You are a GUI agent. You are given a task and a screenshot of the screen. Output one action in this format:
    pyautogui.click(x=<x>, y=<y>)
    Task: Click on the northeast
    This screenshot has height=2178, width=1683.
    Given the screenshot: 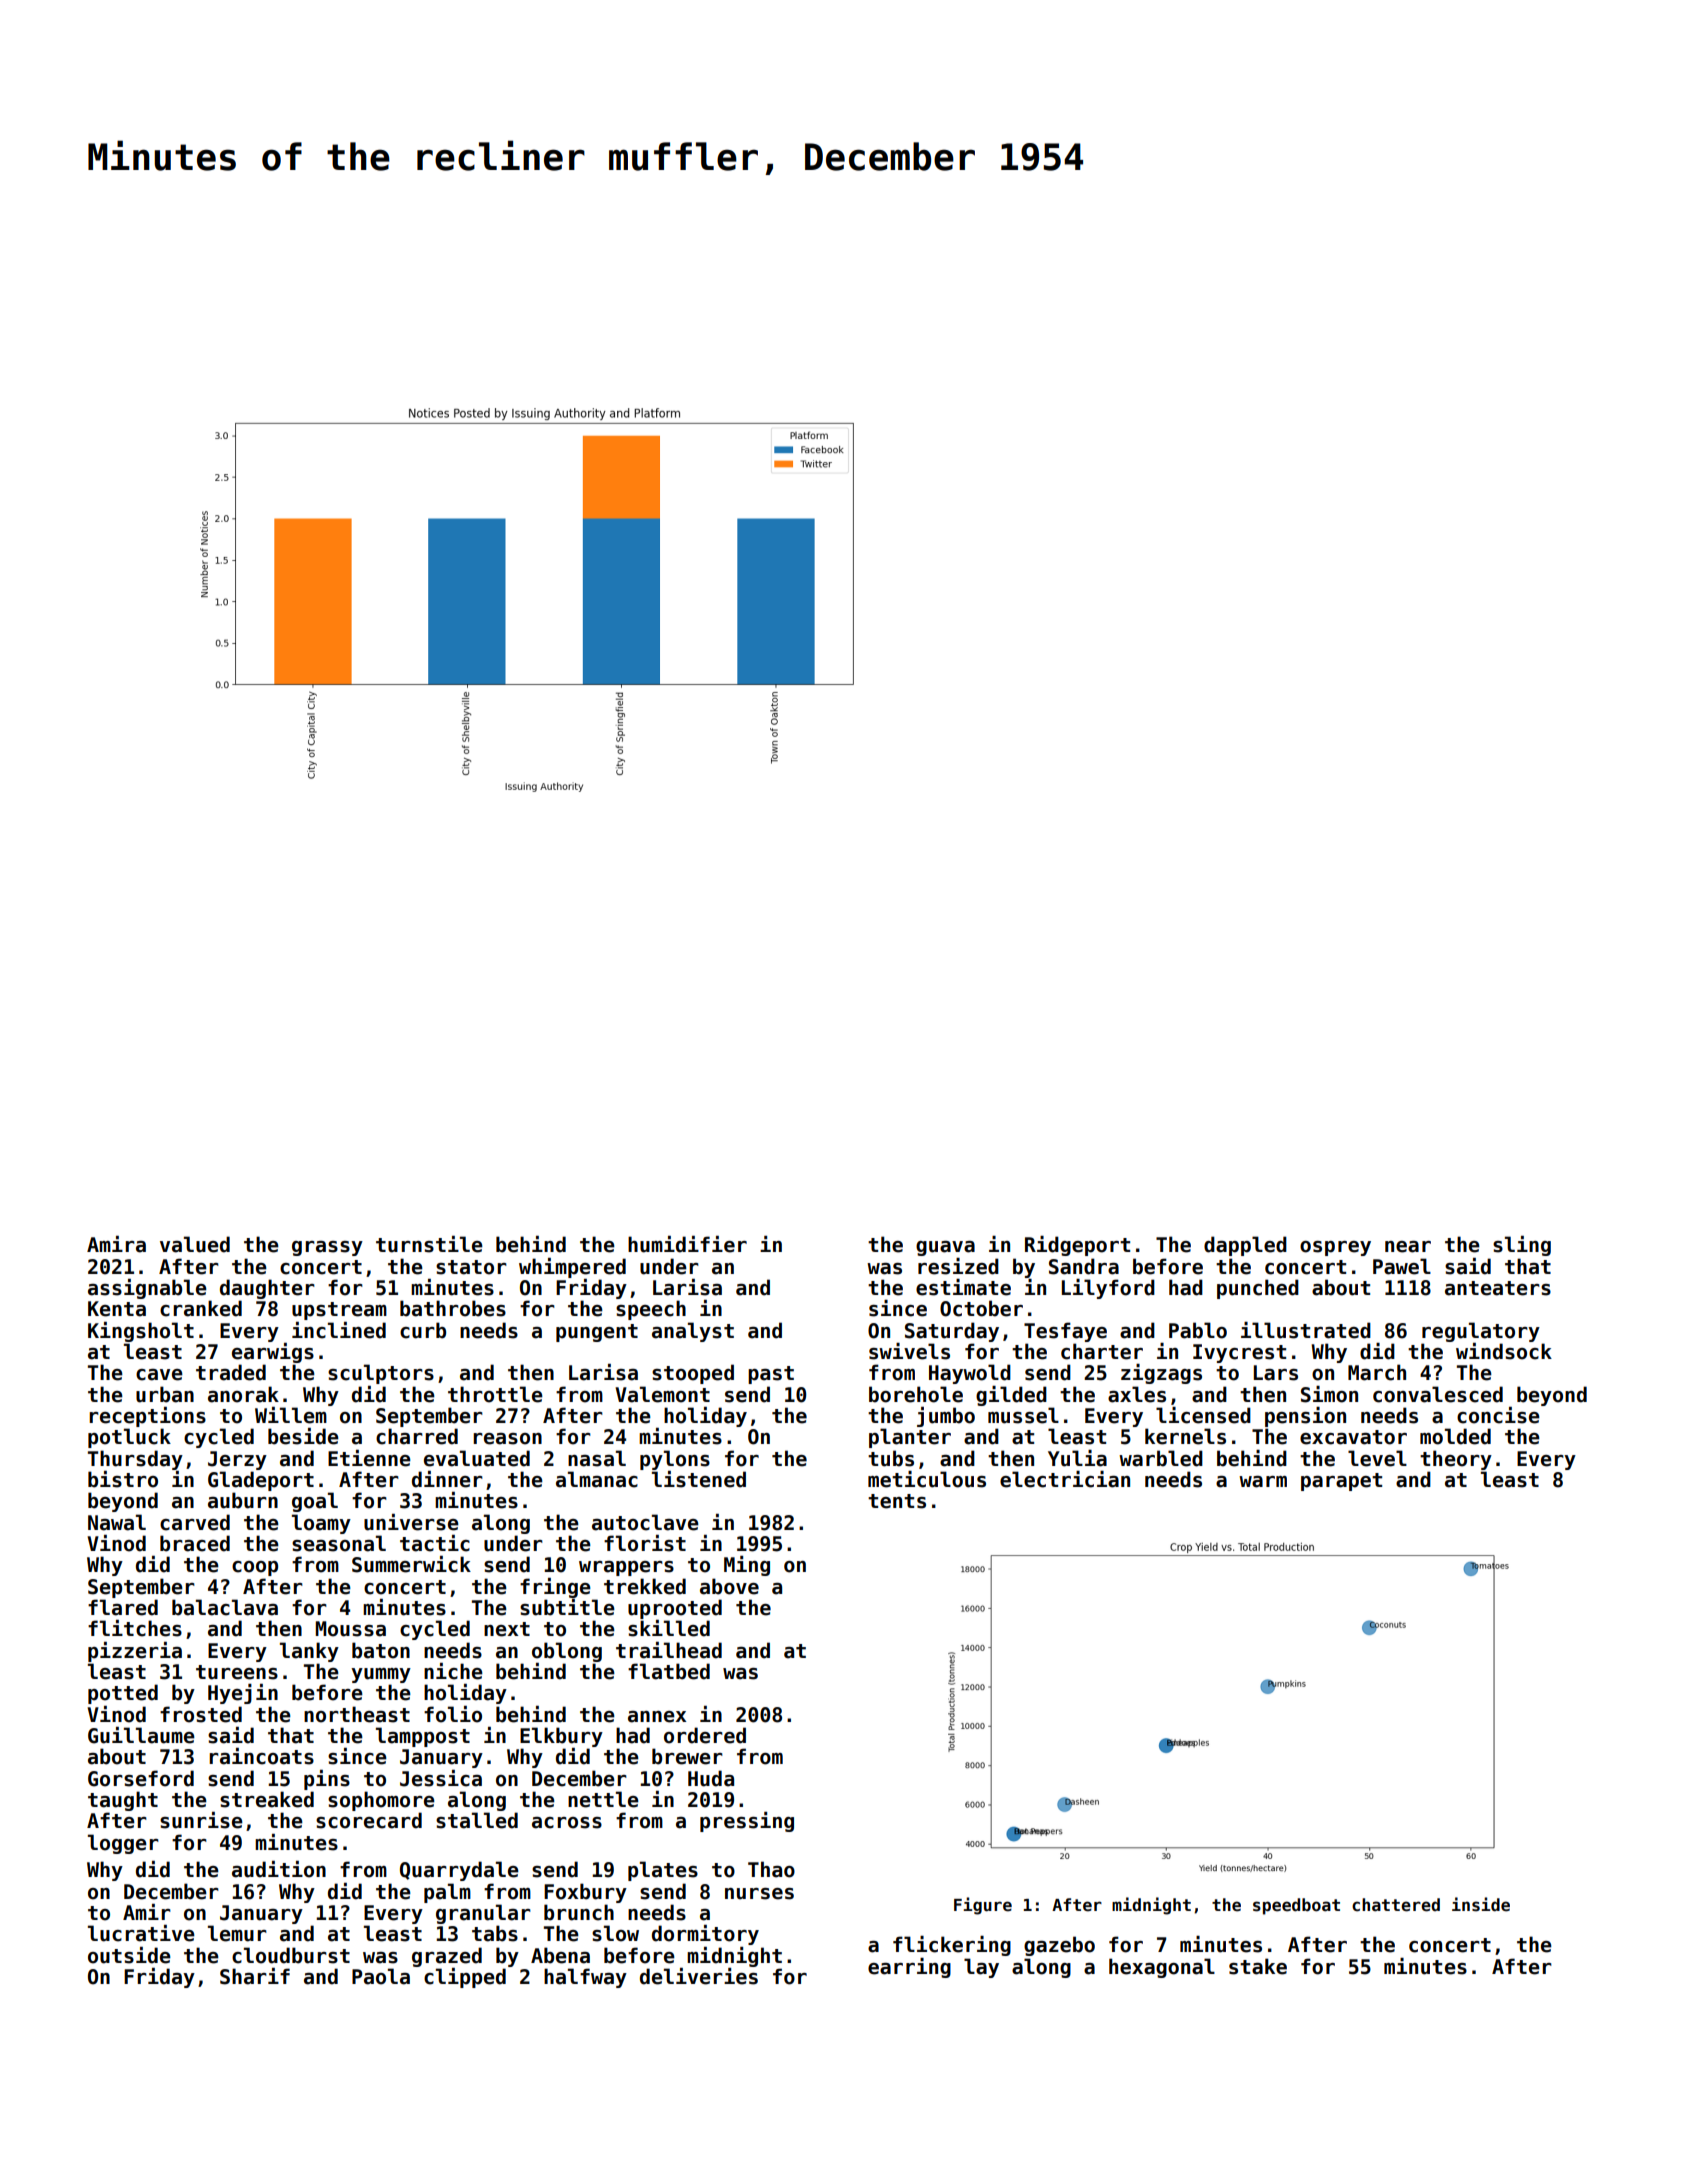 What is the action you would take?
    pyautogui.click(x=357, y=1714)
